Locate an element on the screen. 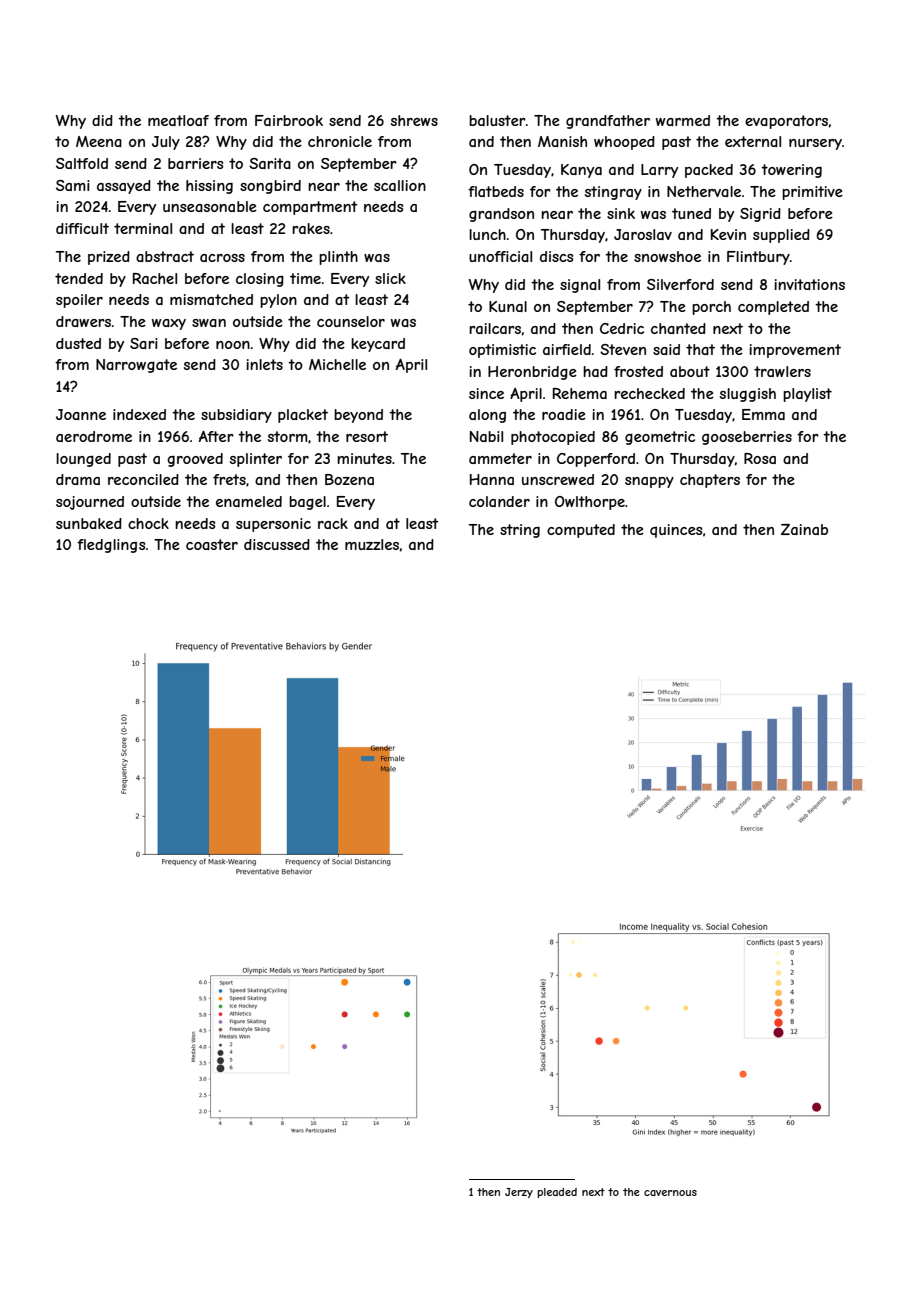 The height and width of the screenshot is (1316, 908). Meena is located at coordinates (99, 141).
